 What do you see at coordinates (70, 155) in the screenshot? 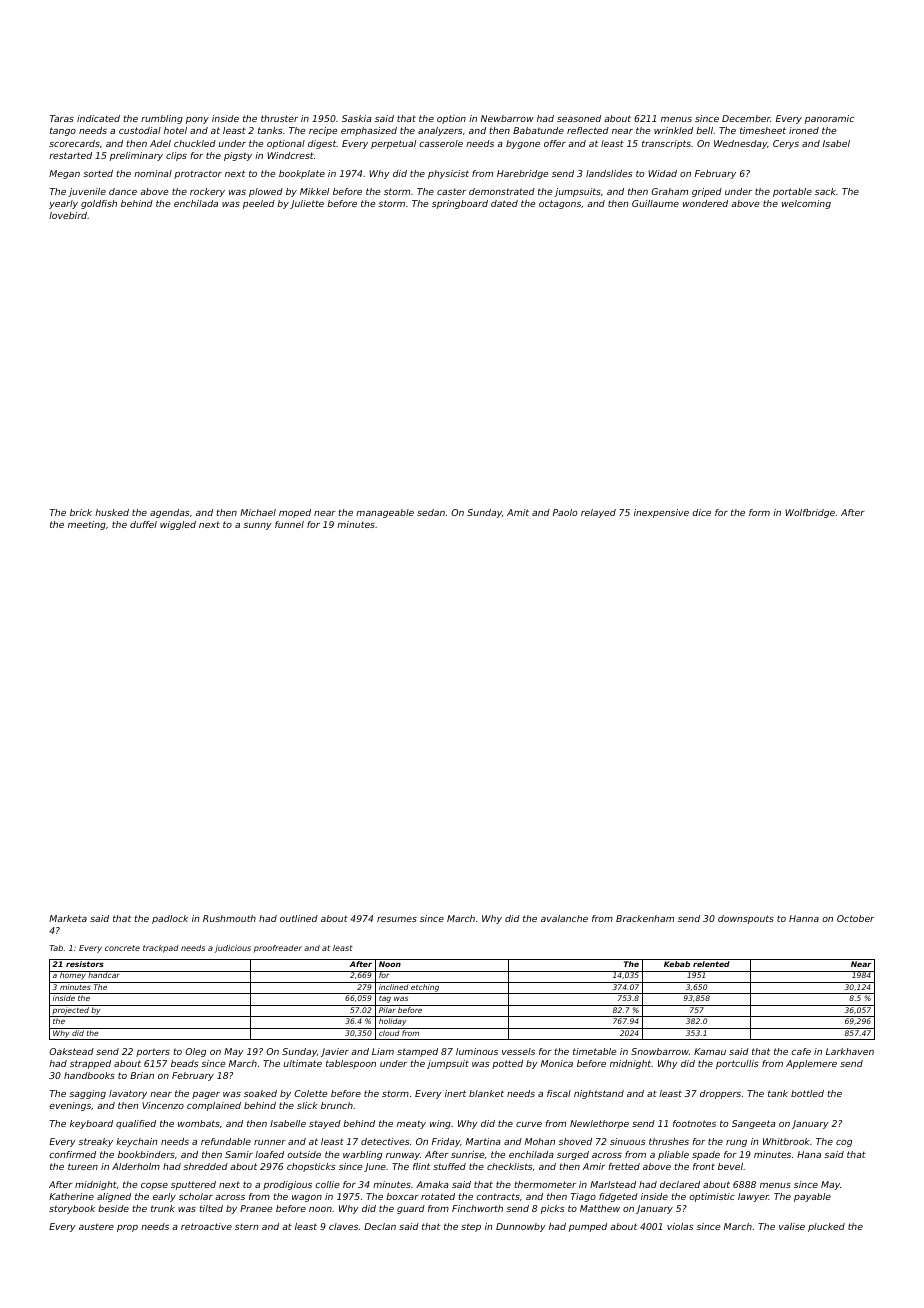
I see `restarted` at bounding box center [70, 155].
